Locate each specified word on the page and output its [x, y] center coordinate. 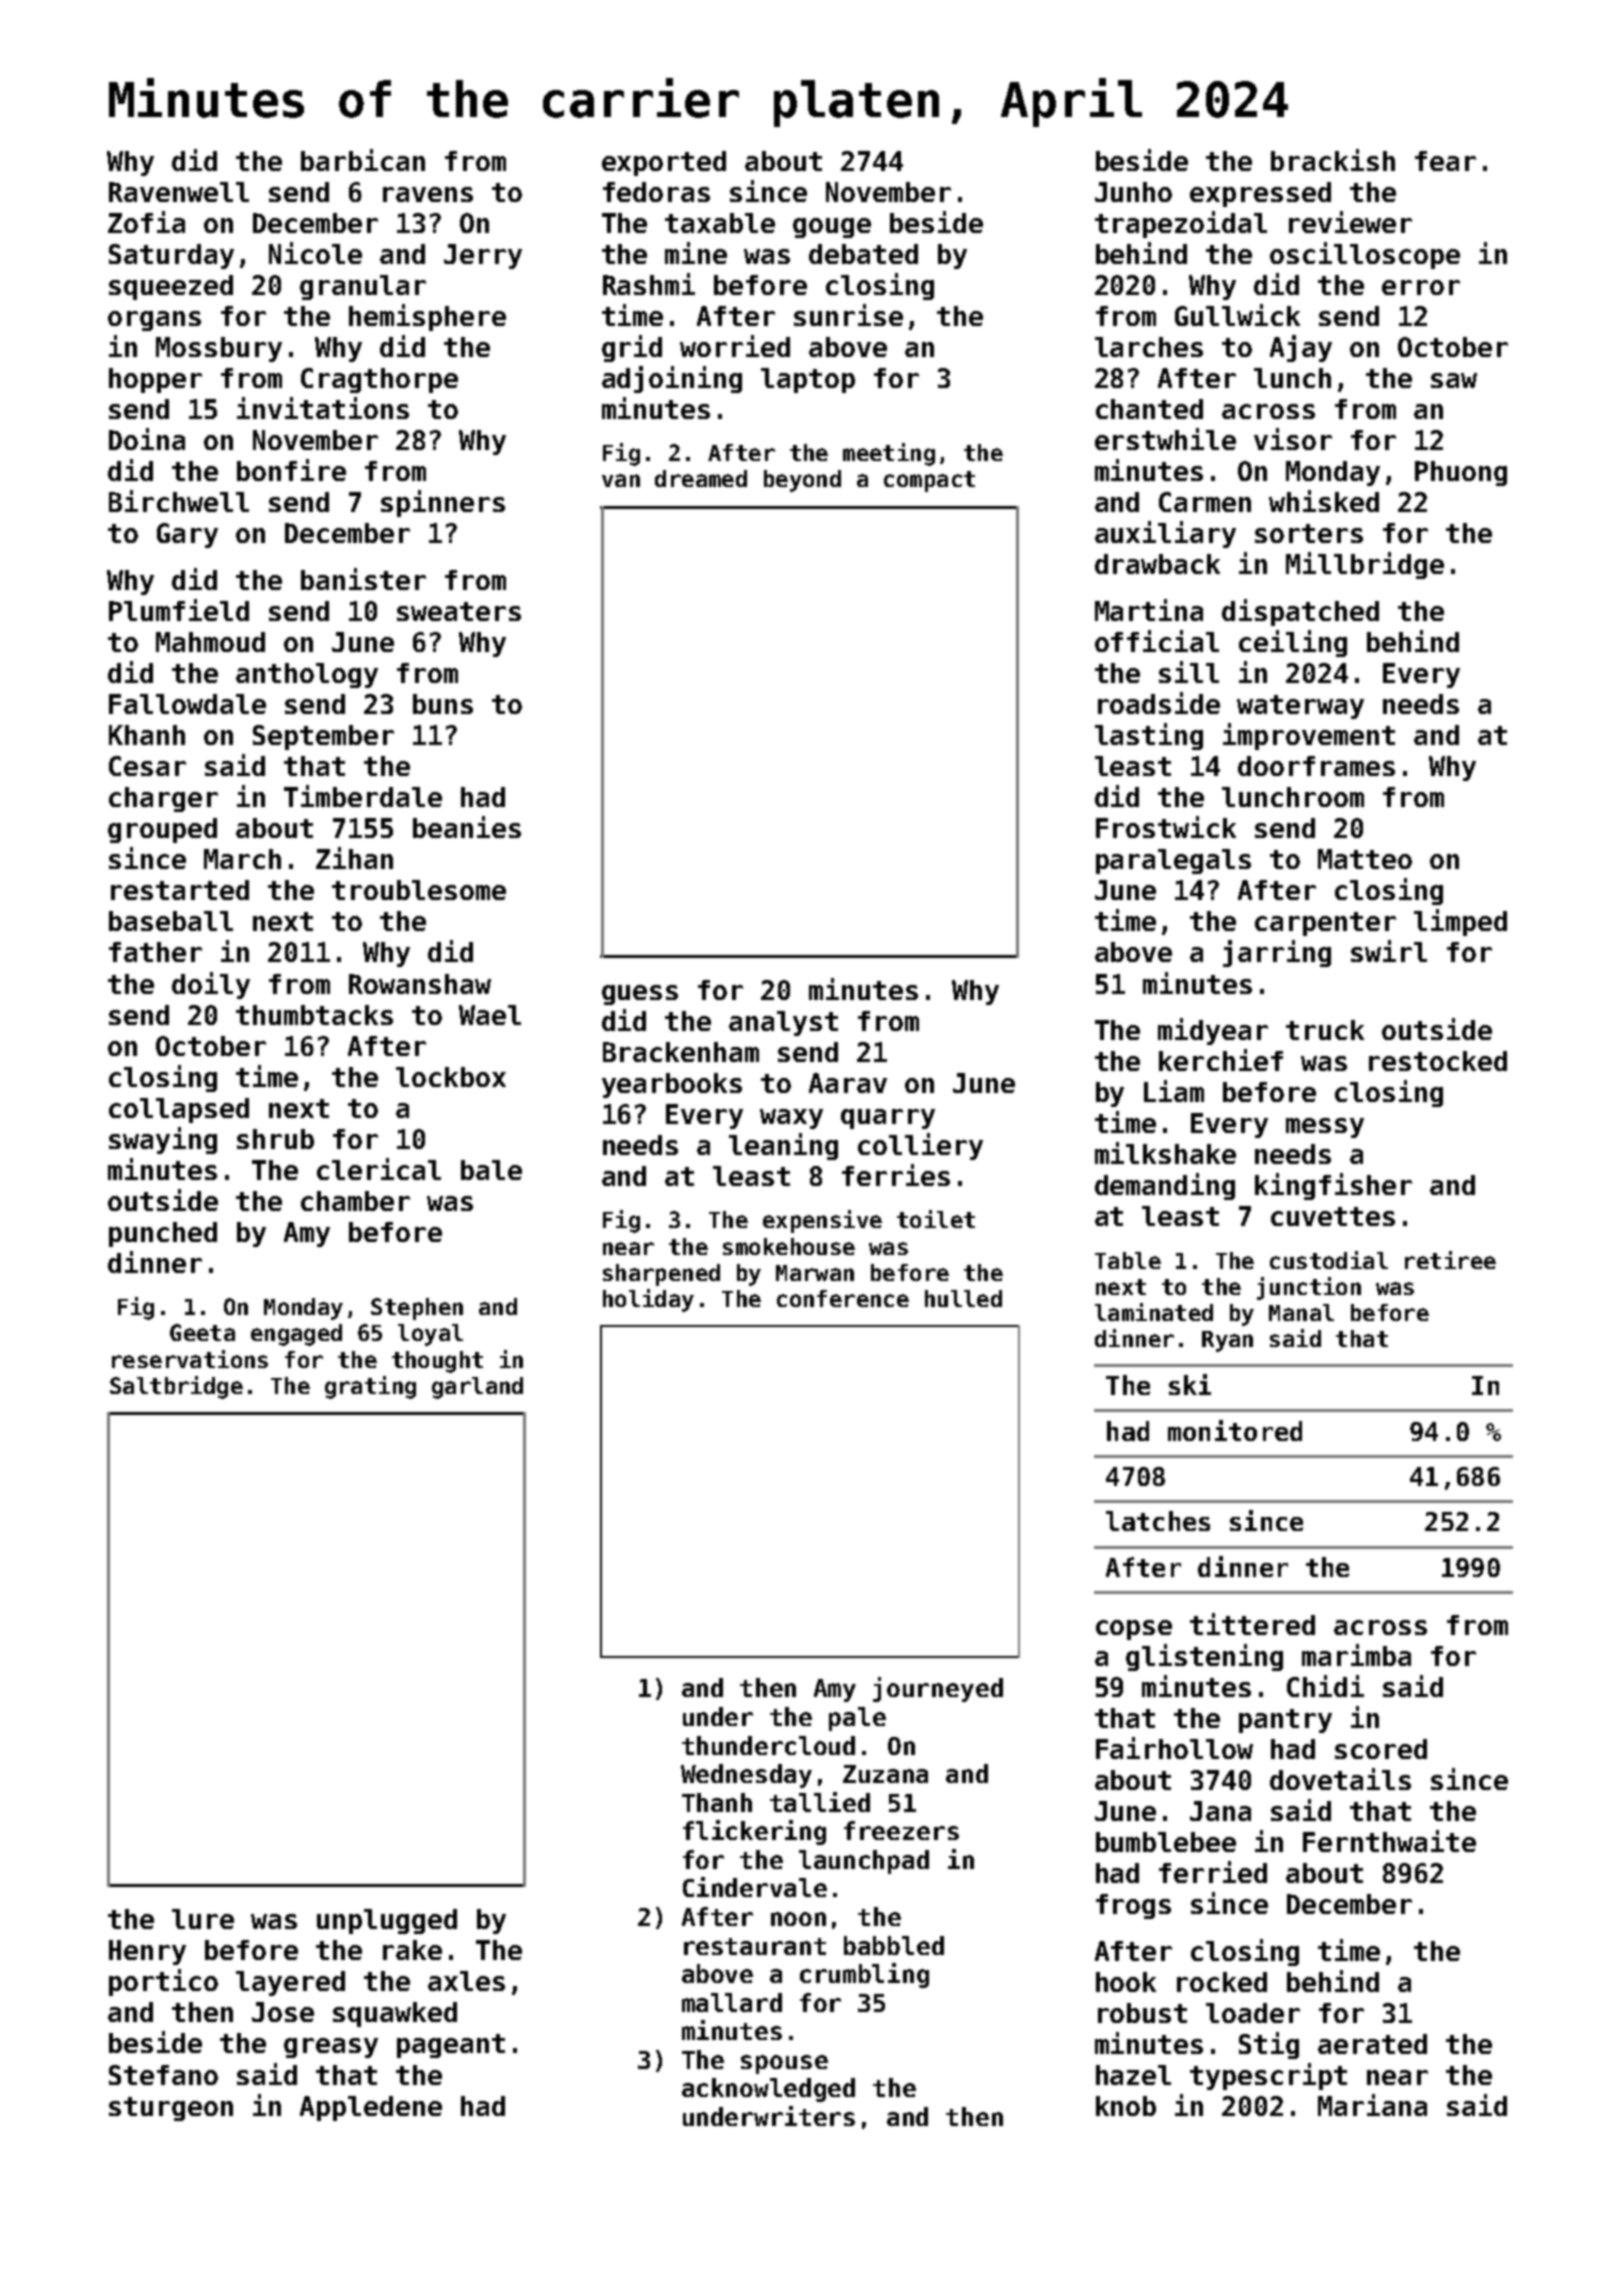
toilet [936, 1219]
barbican [363, 160]
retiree [1450, 1260]
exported [664, 163]
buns [443, 704]
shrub [275, 1139]
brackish [1333, 160]
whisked [1324, 501]
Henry [147, 1952]
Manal [1301, 1312]
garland [477, 1388]
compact [929, 481]
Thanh [717, 1802]
